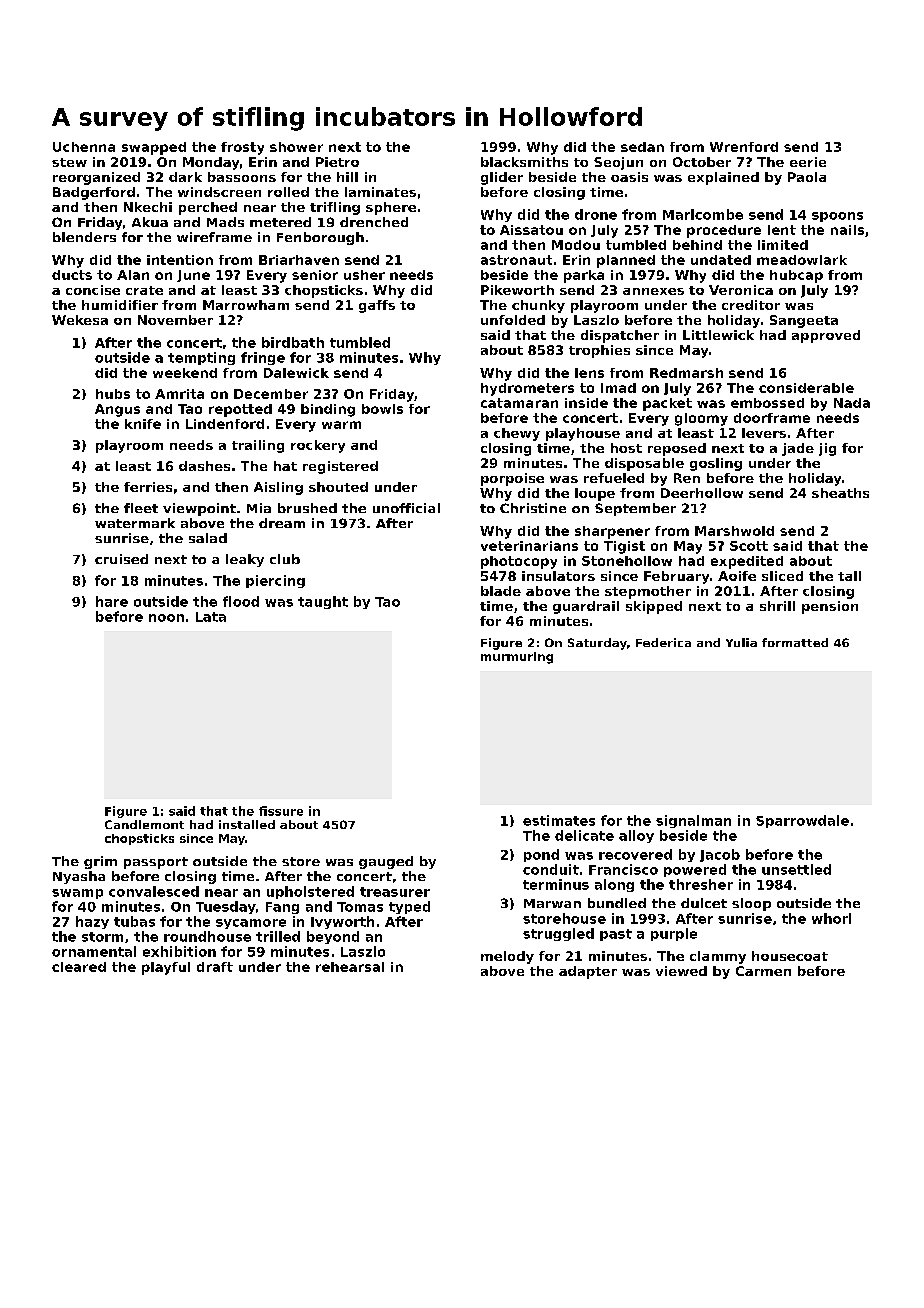  I want to click on watermark, so click(135, 523).
